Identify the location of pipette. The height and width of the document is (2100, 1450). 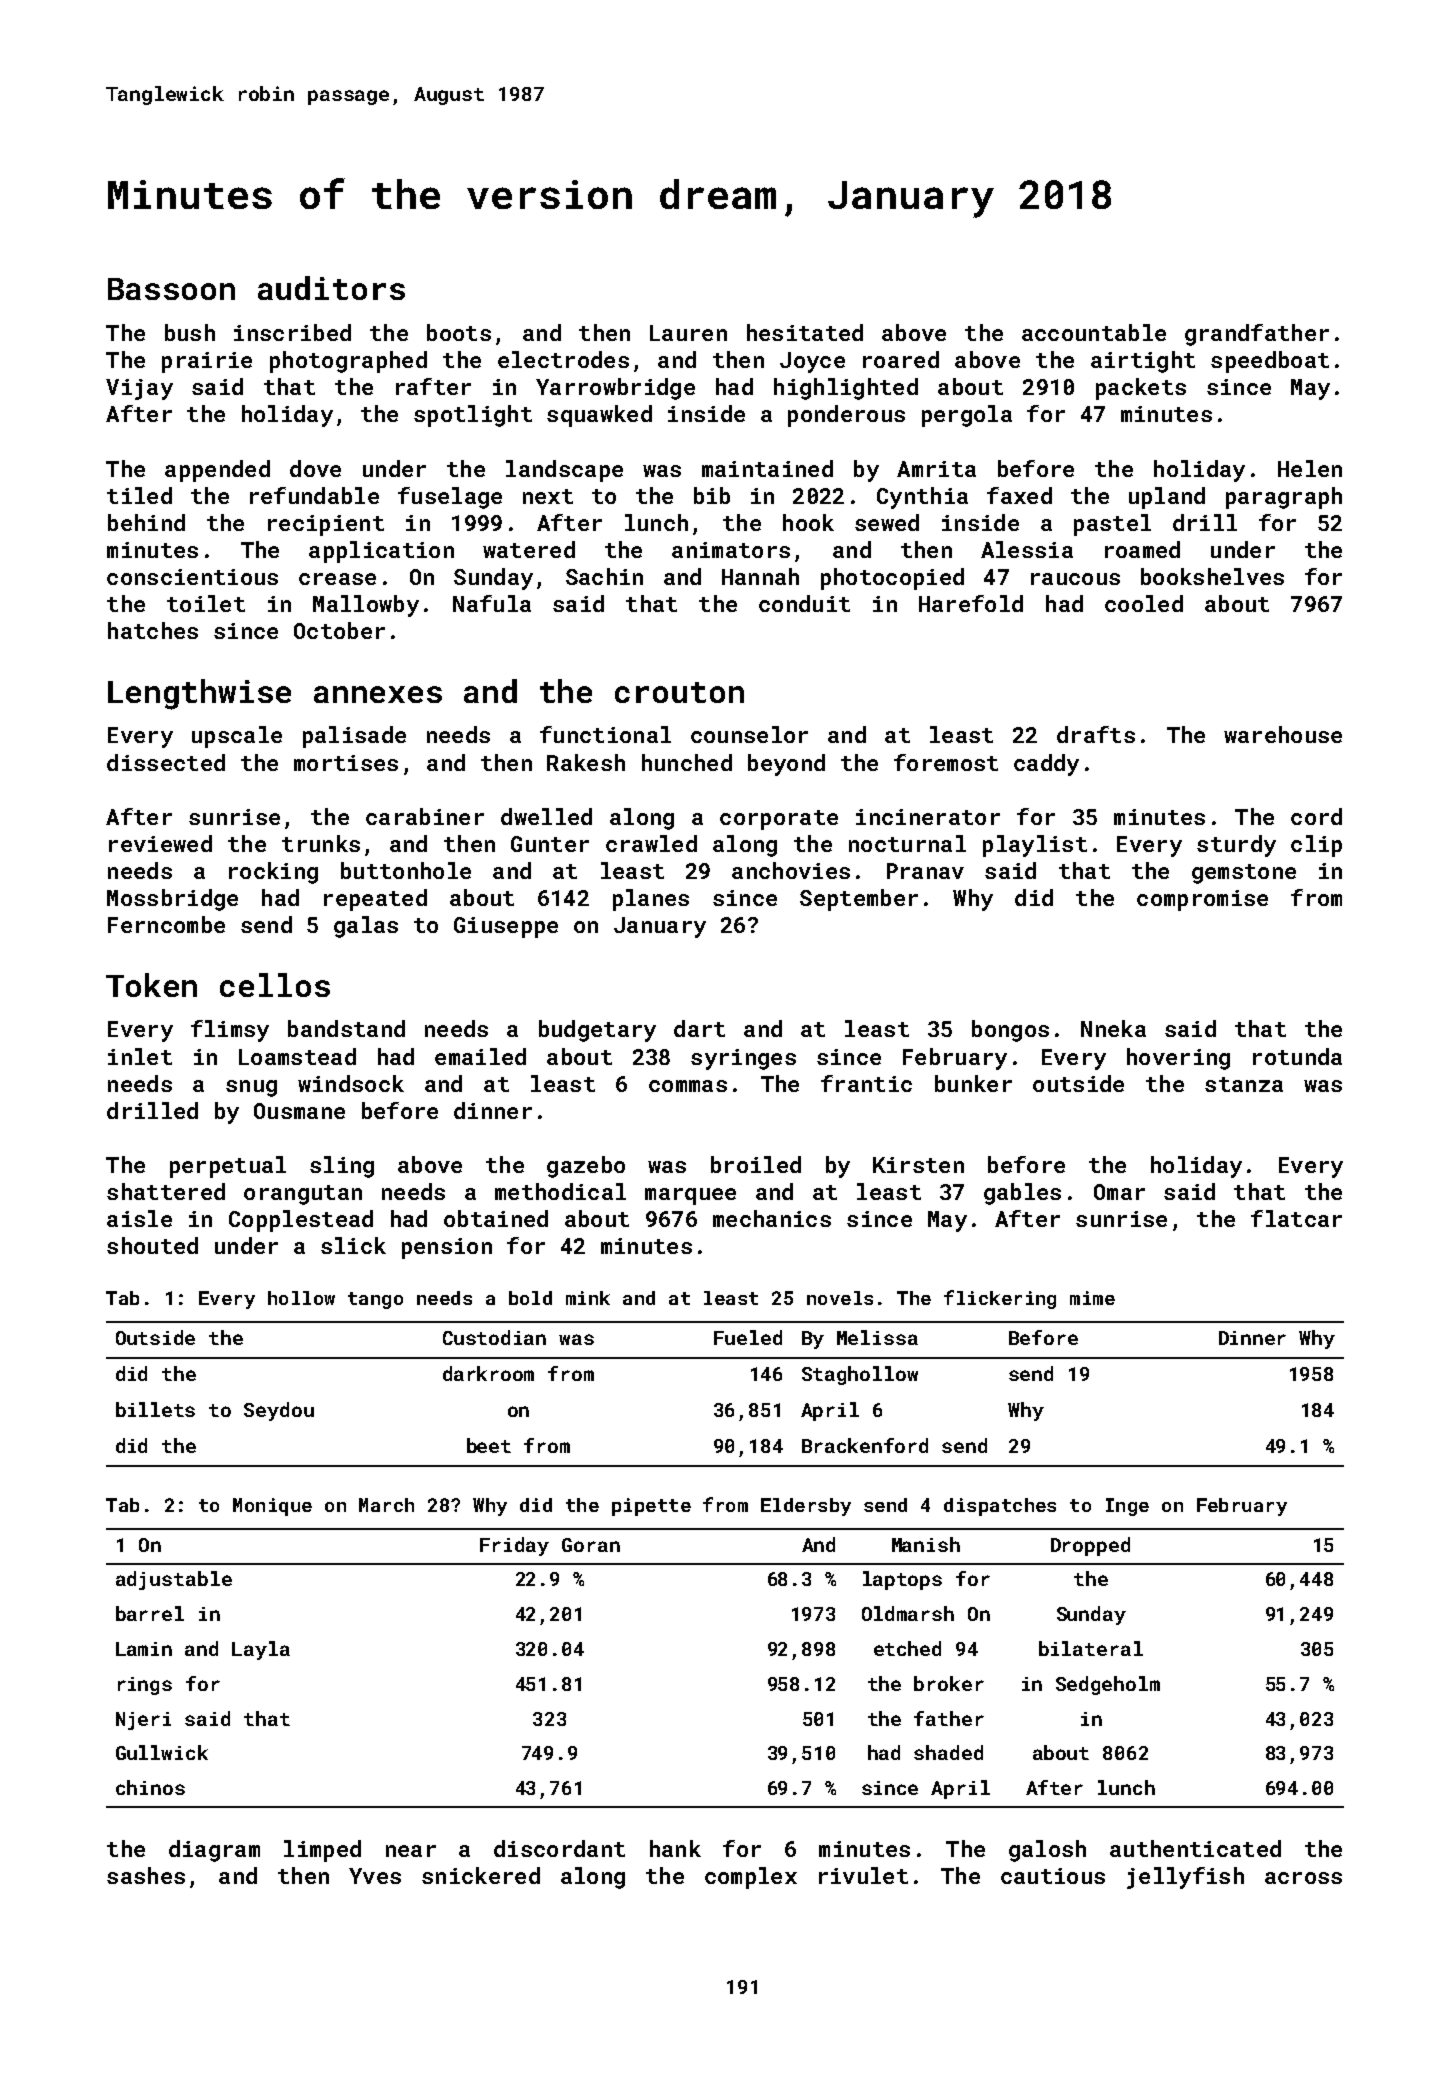
(651, 1507).
